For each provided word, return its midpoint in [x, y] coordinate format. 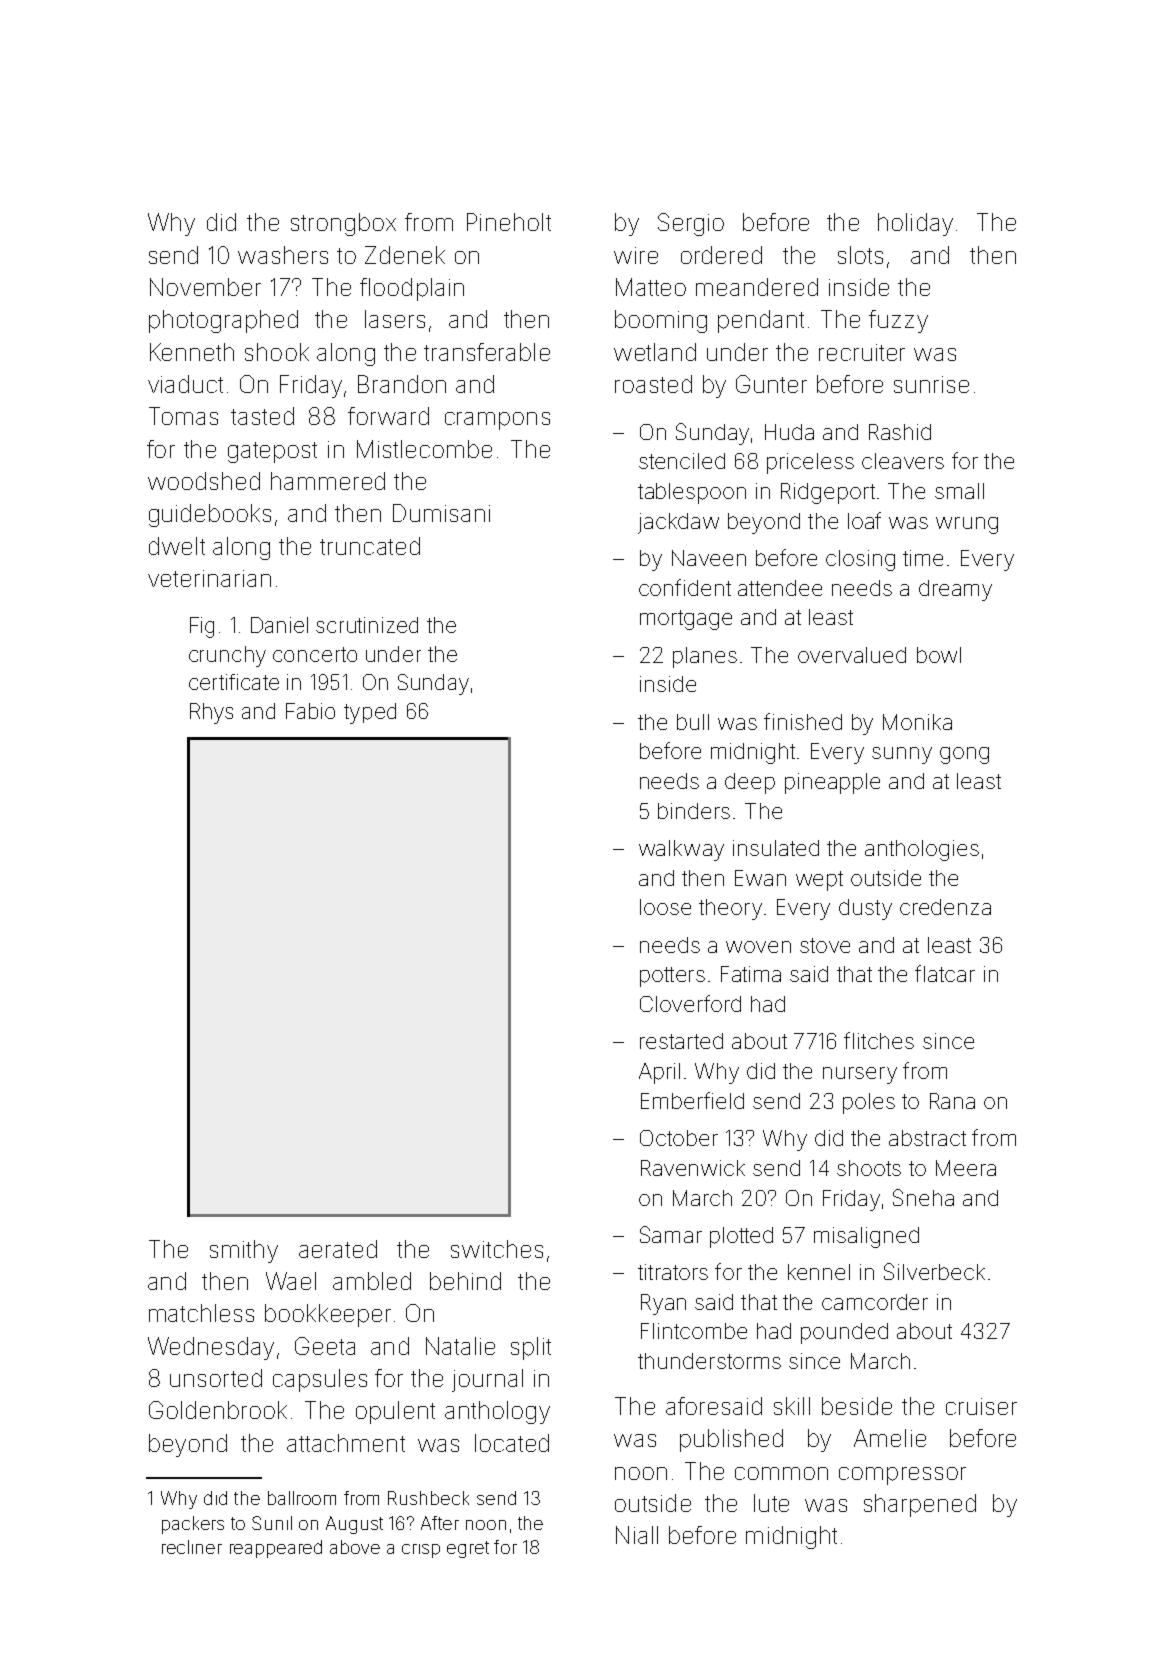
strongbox [343, 224]
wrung [967, 525]
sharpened [920, 1505]
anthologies [922, 850]
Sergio [691, 224]
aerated [338, 1249]
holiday [915, 224]
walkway [681, 850]
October [679, 1138]
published [731, 1440]
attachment [346, 1443]
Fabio [310, 711]
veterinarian [209, 578]
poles [869, 1103]
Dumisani [441, 513]
